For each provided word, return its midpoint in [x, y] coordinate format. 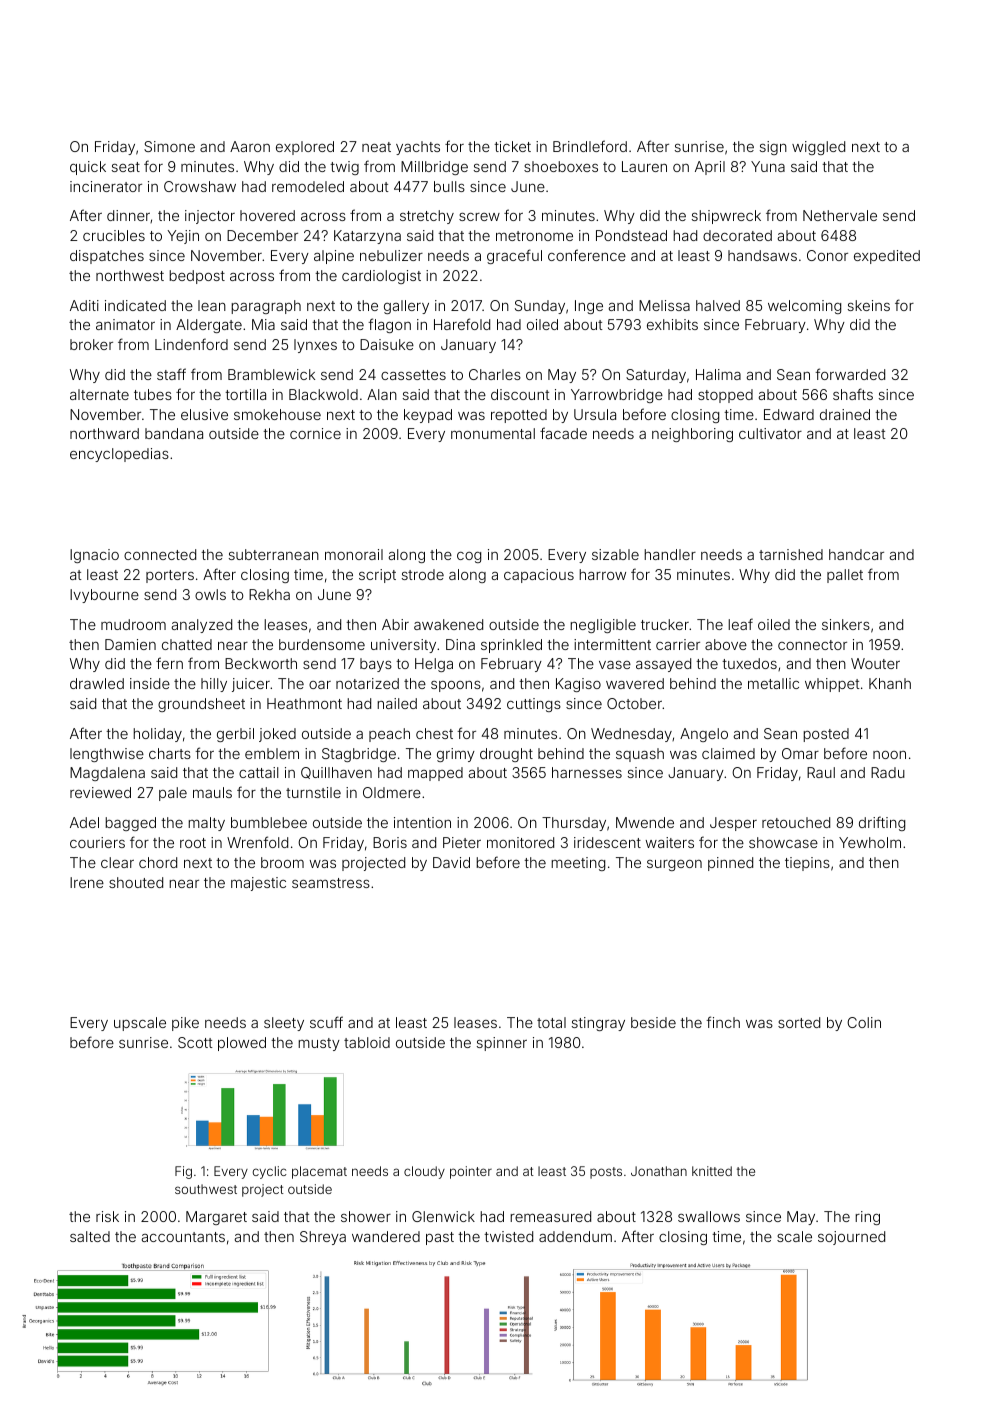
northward [104, 433]
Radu [888, 772]
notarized [367, 683]
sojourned [851, 1238]
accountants [183, 1237]
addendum [575, 1236]
